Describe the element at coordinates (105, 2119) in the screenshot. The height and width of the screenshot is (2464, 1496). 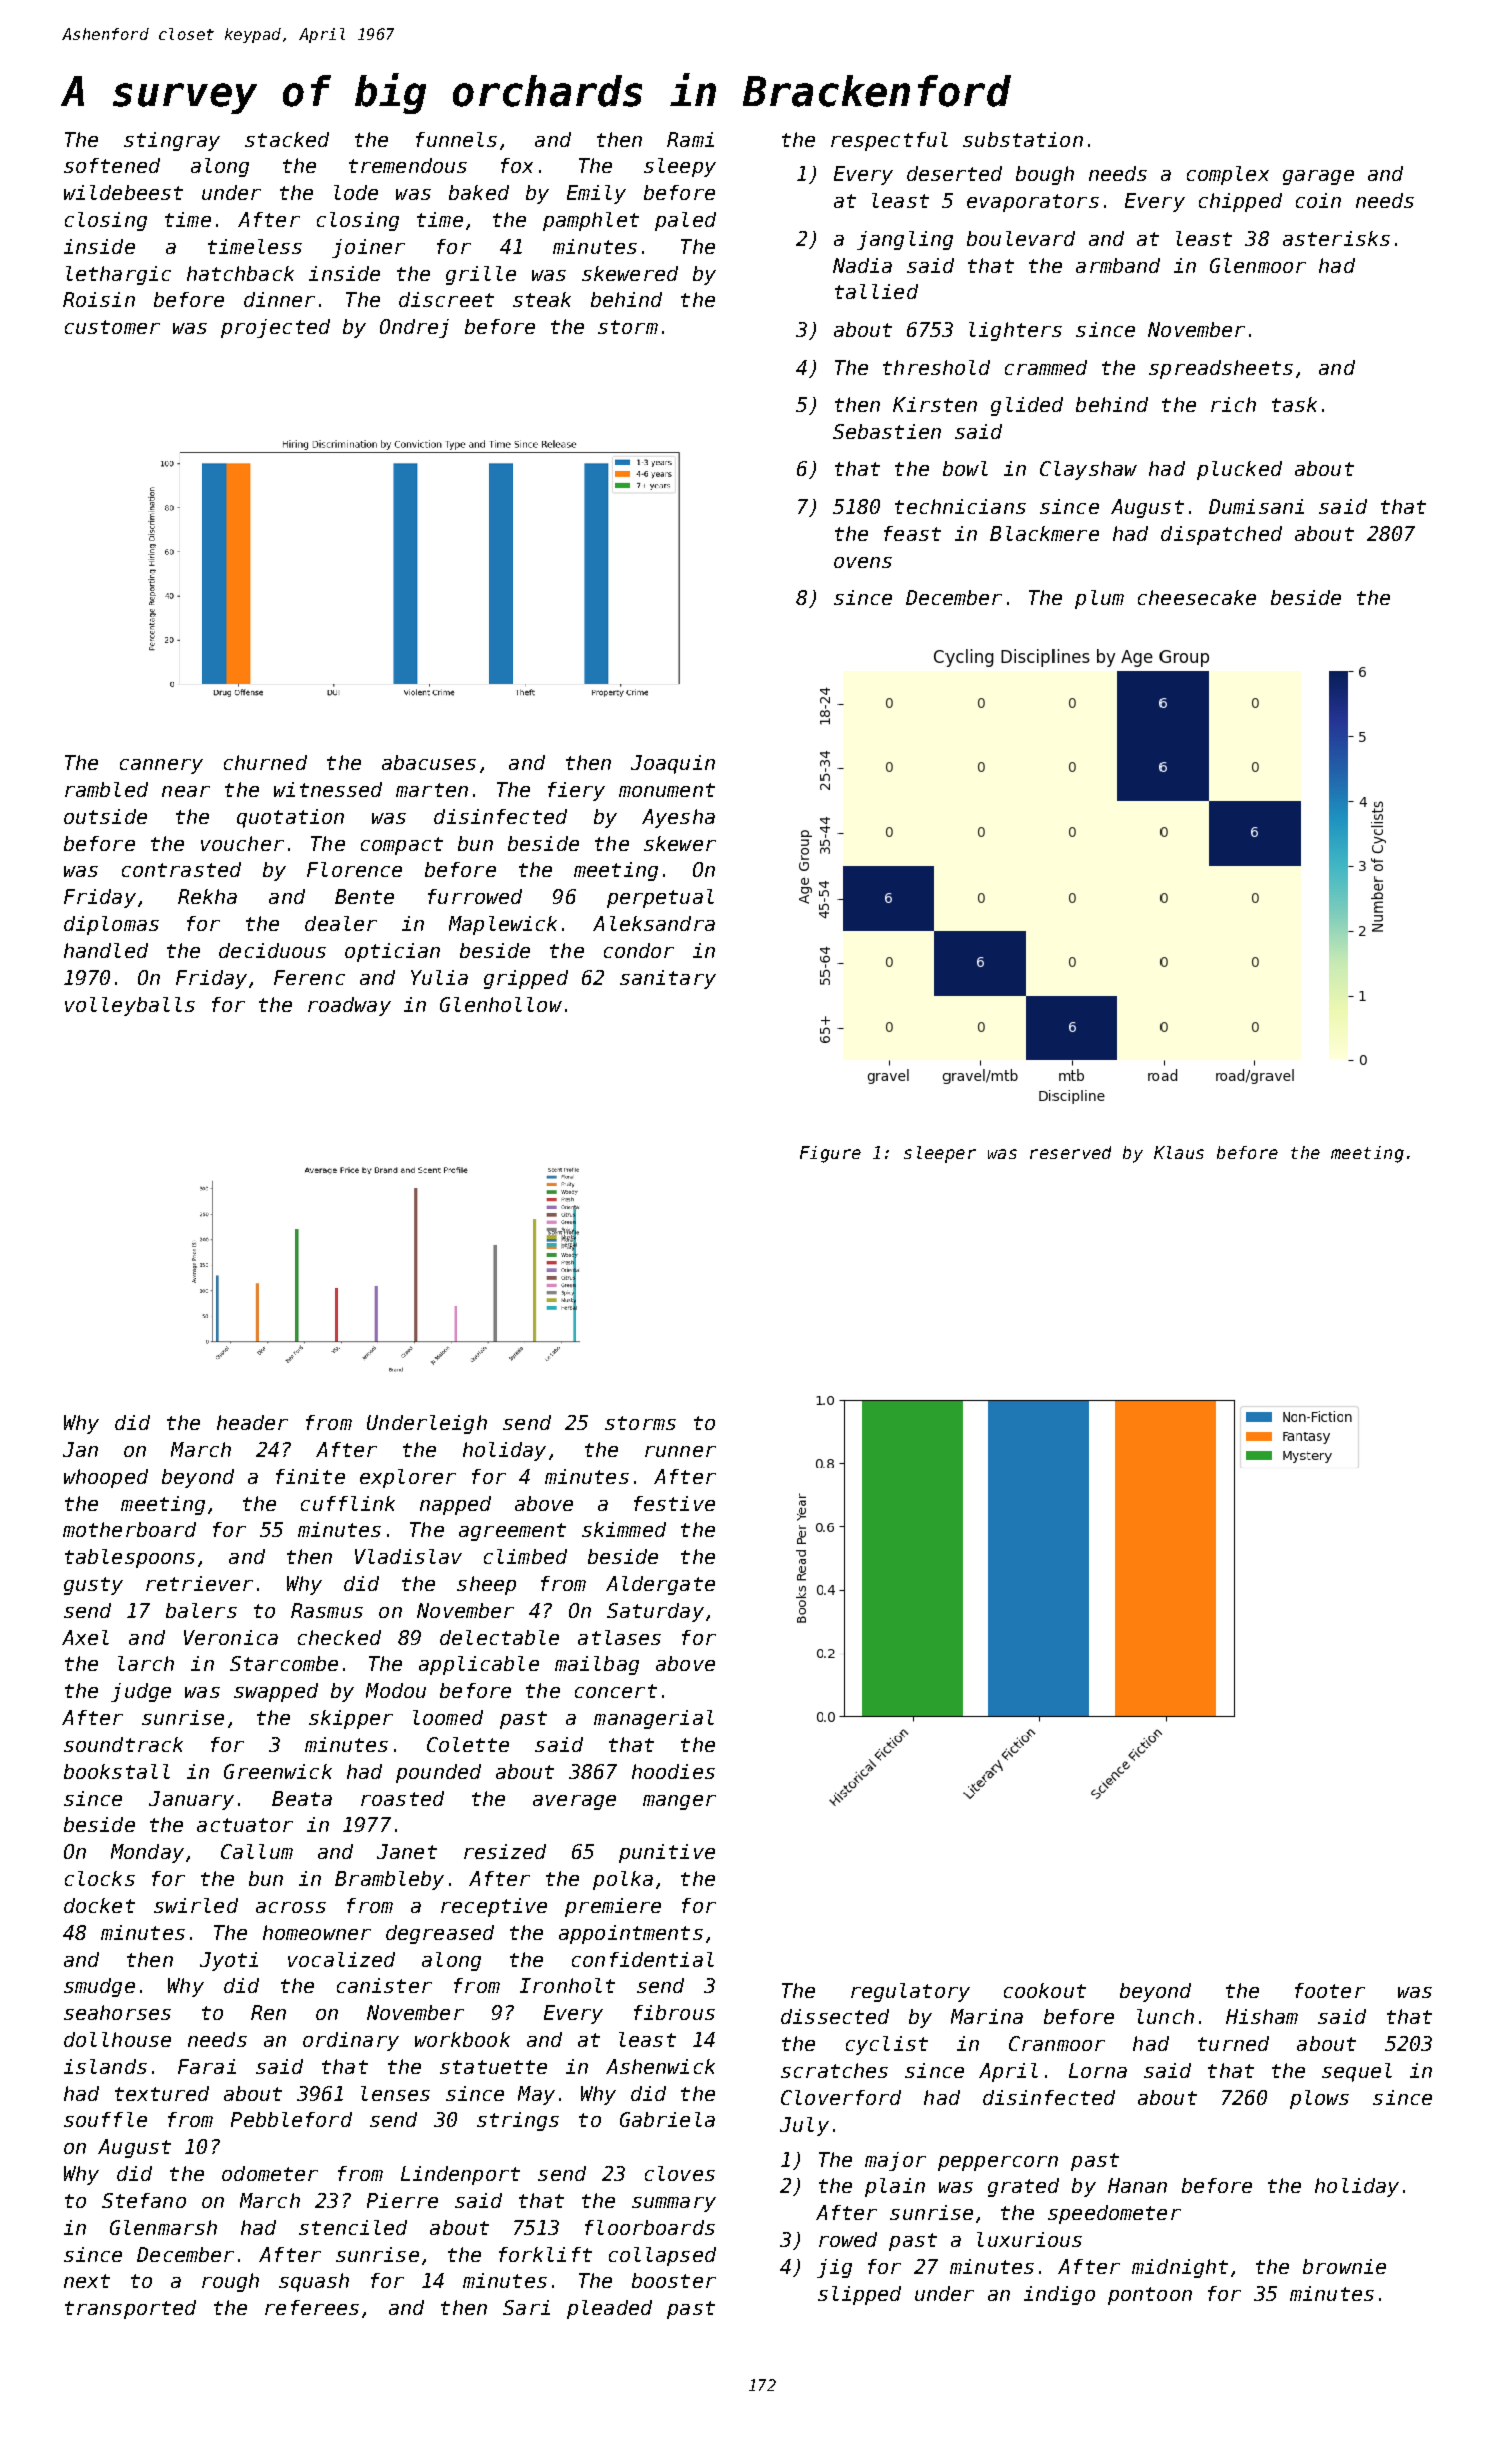
I see `souffle` at that location.
